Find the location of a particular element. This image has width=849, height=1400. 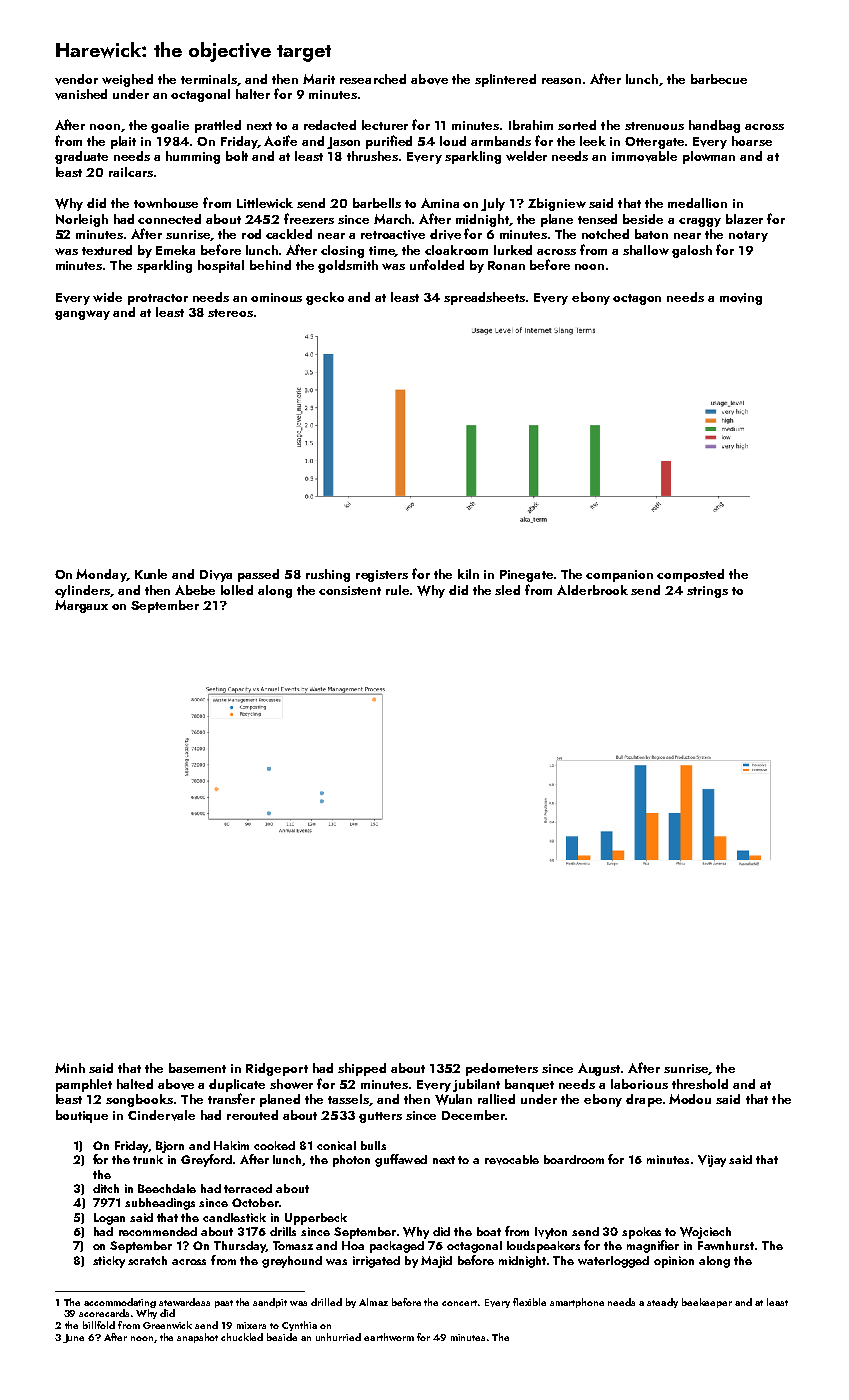

moving is located at coordinates (741, 299).
